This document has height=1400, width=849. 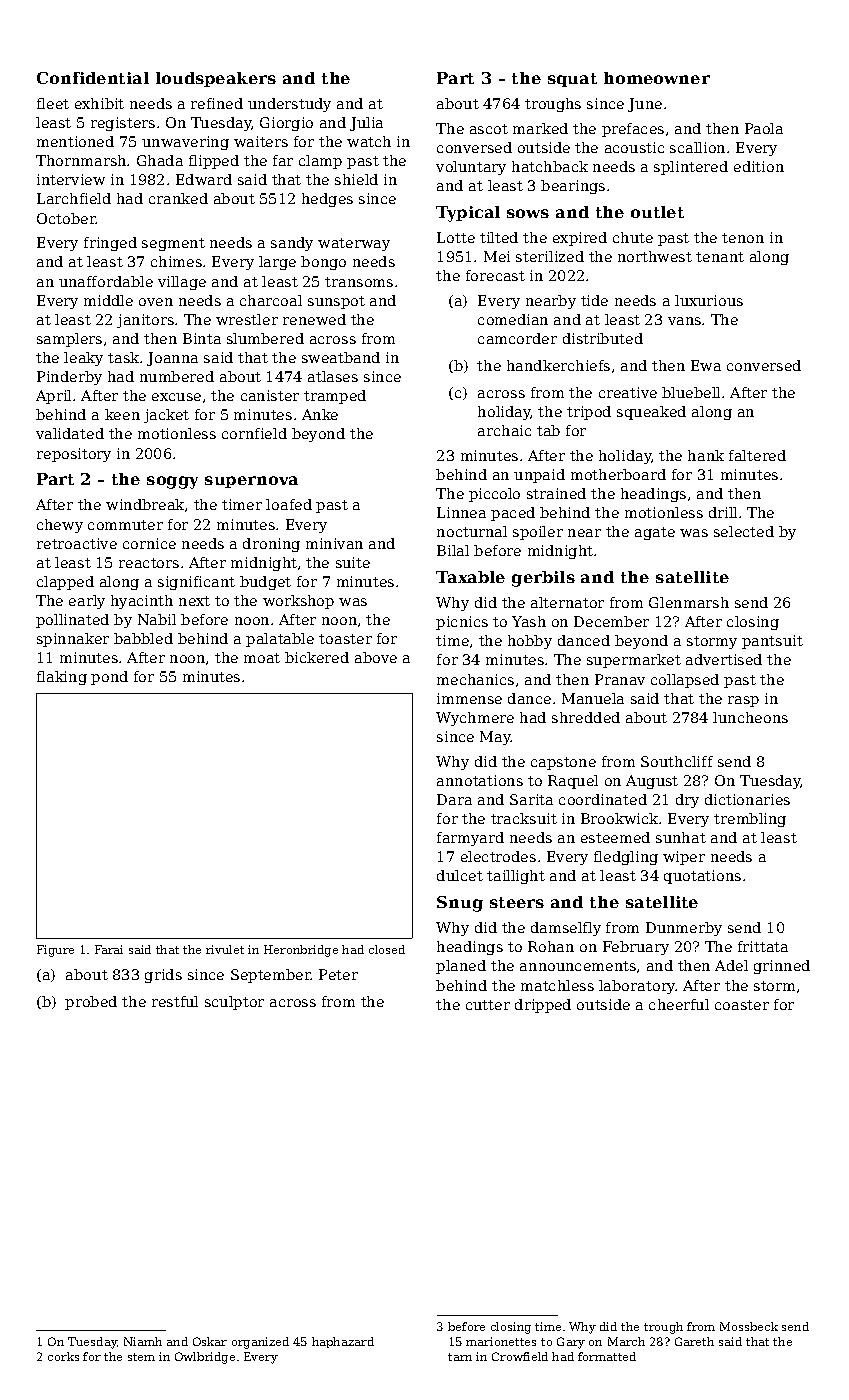 What do you see at coordinates (593, 698) in the document?
I see `Manuela` at bounding box center [593, 698].
